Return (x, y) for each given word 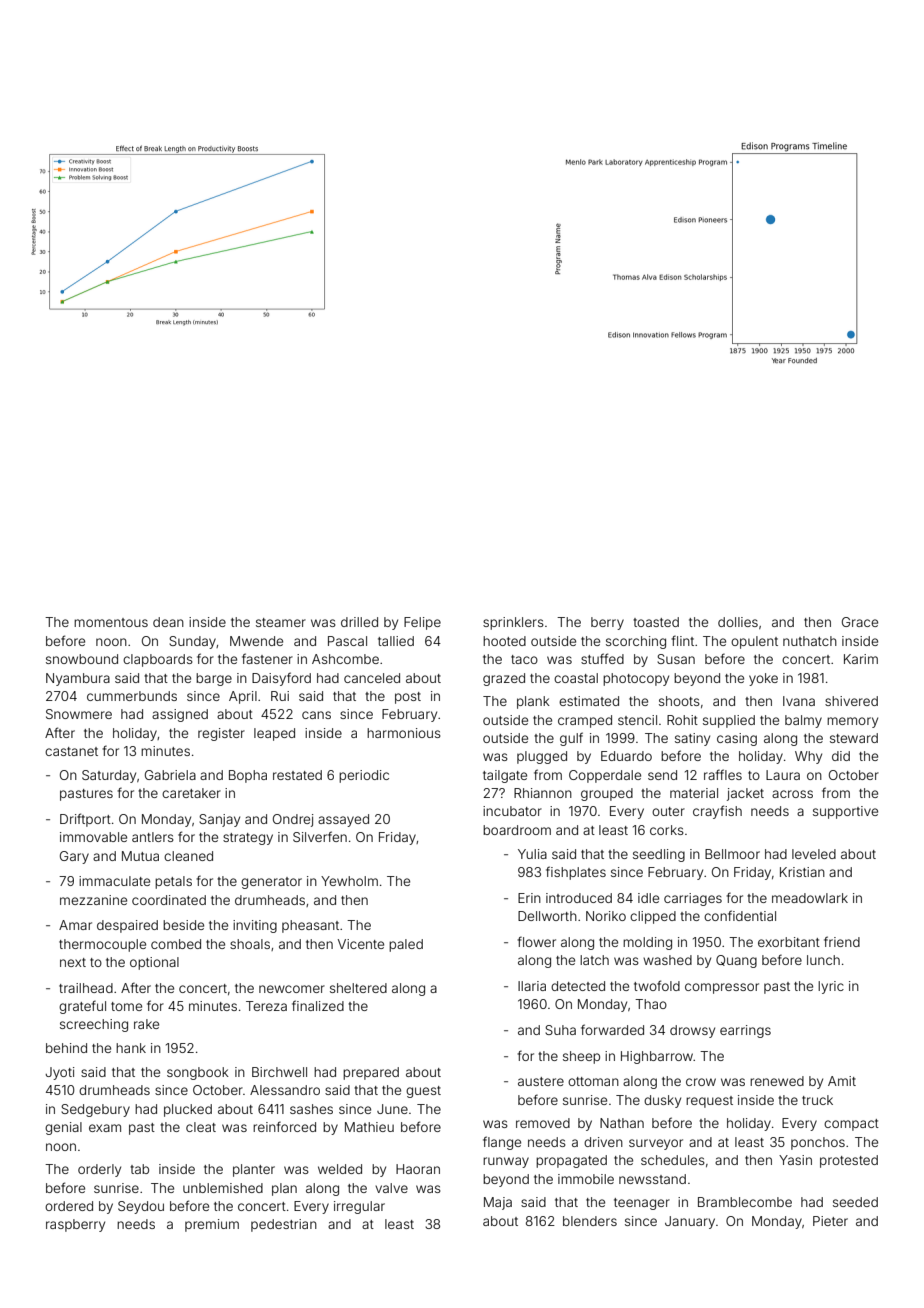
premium (212, 1225)
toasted (656, 622)
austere (541, 1081)
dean (168, 622)
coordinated (169, 900)
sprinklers (513, 623)
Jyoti (60, 1073)
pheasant (310, 926)
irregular (359, 1207)
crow (701, 1082)
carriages (693, 899)
